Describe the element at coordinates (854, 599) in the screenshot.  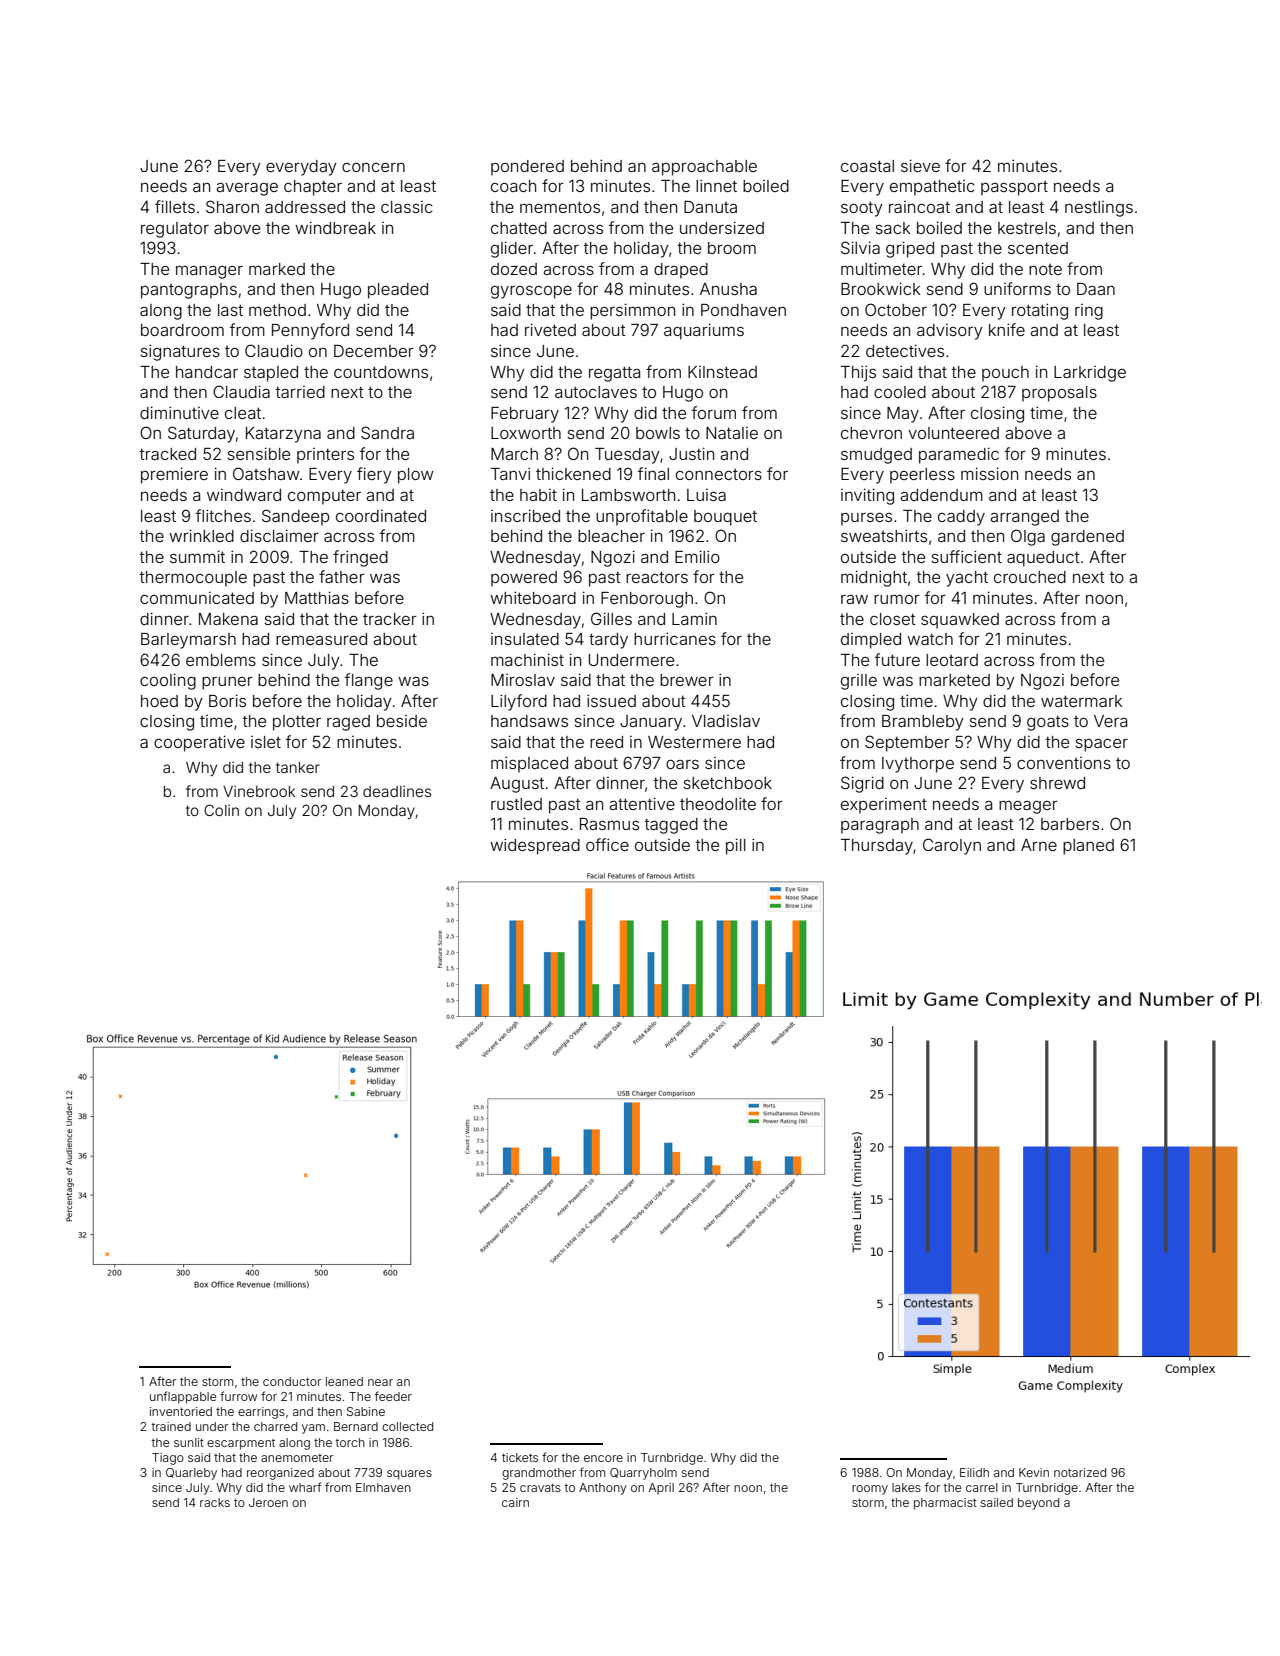
I see `raw` at that location.
